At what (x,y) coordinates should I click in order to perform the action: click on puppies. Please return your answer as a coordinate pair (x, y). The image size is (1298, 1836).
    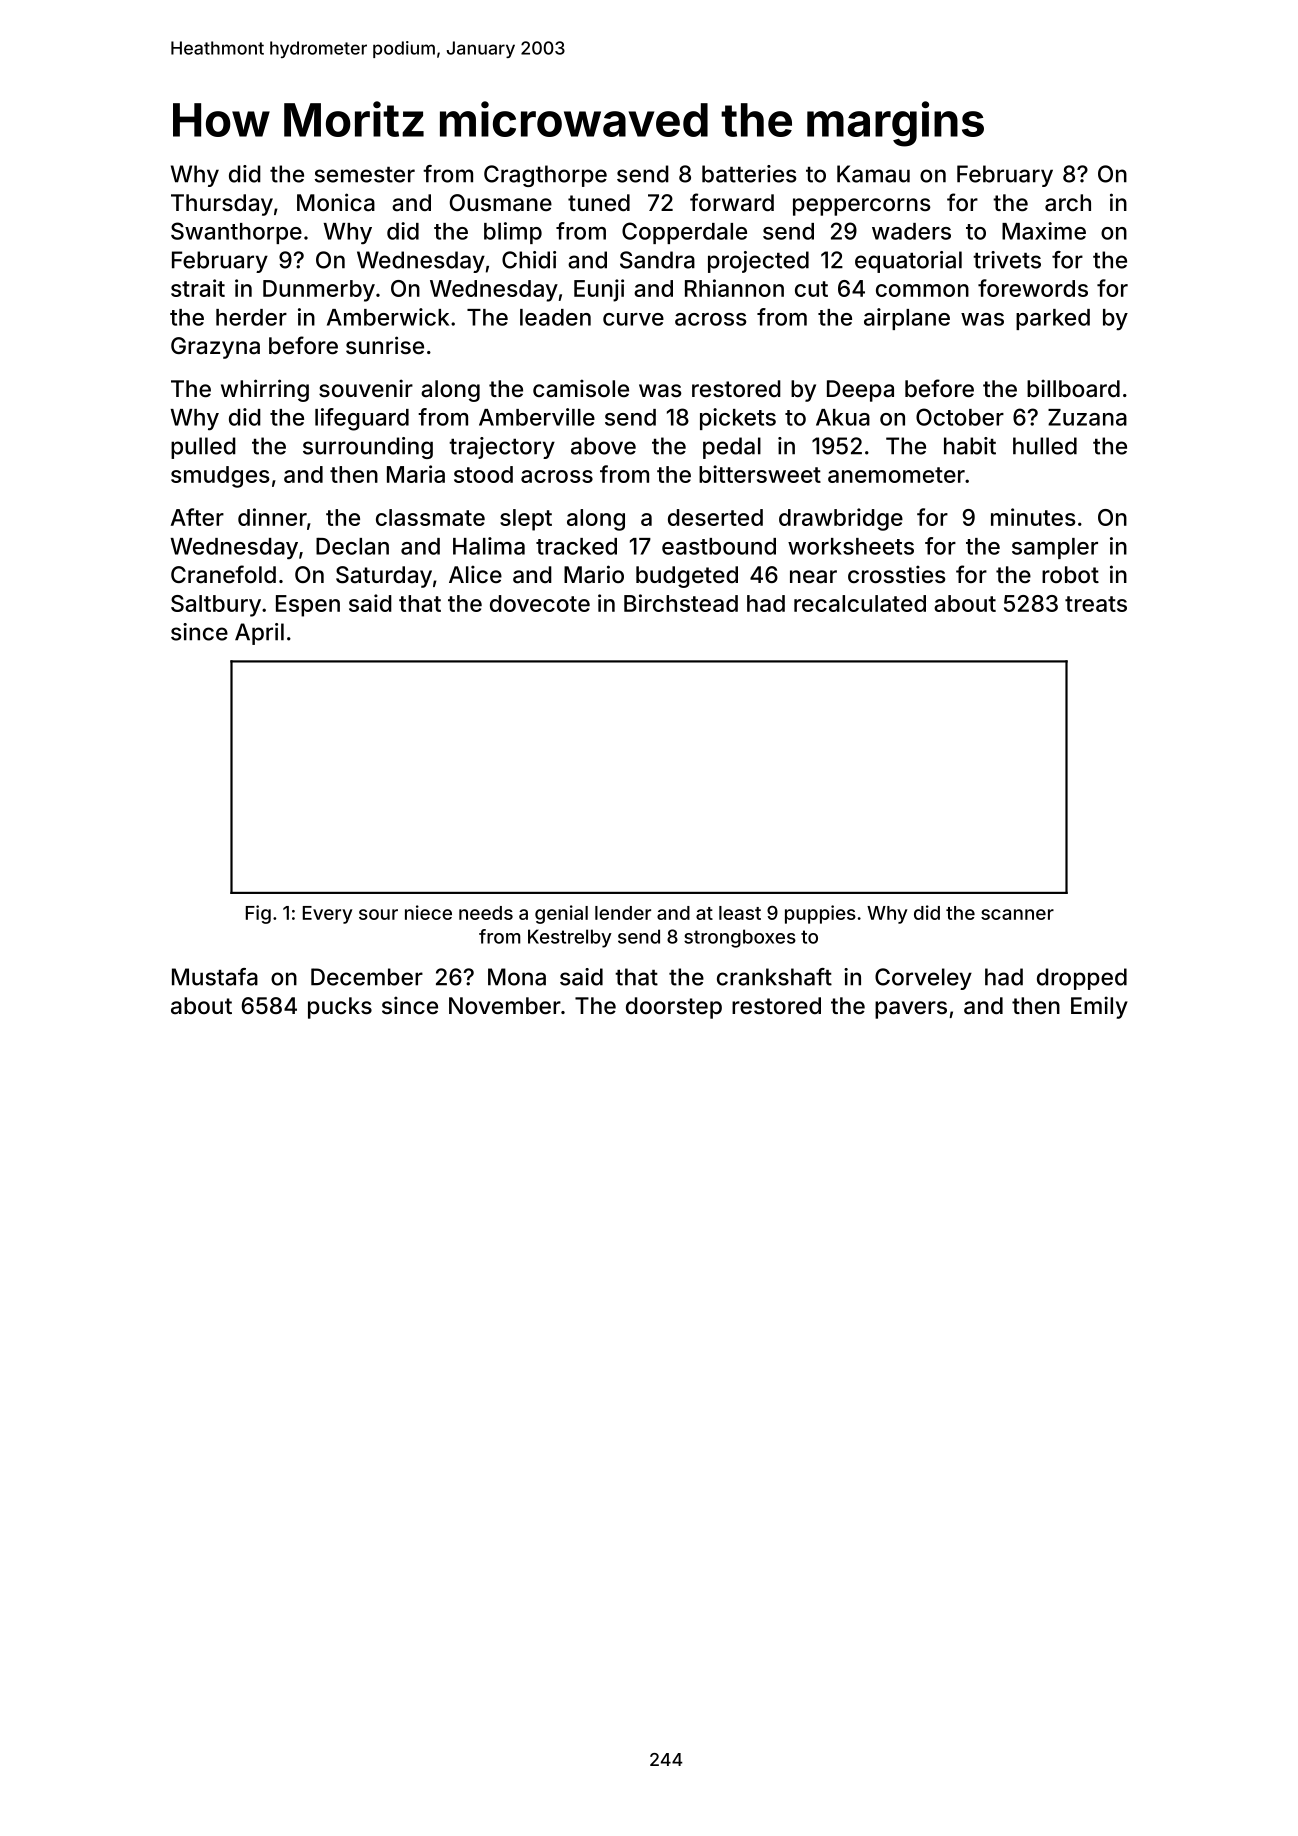
    Looking at the image, I should click on (820, 914).
